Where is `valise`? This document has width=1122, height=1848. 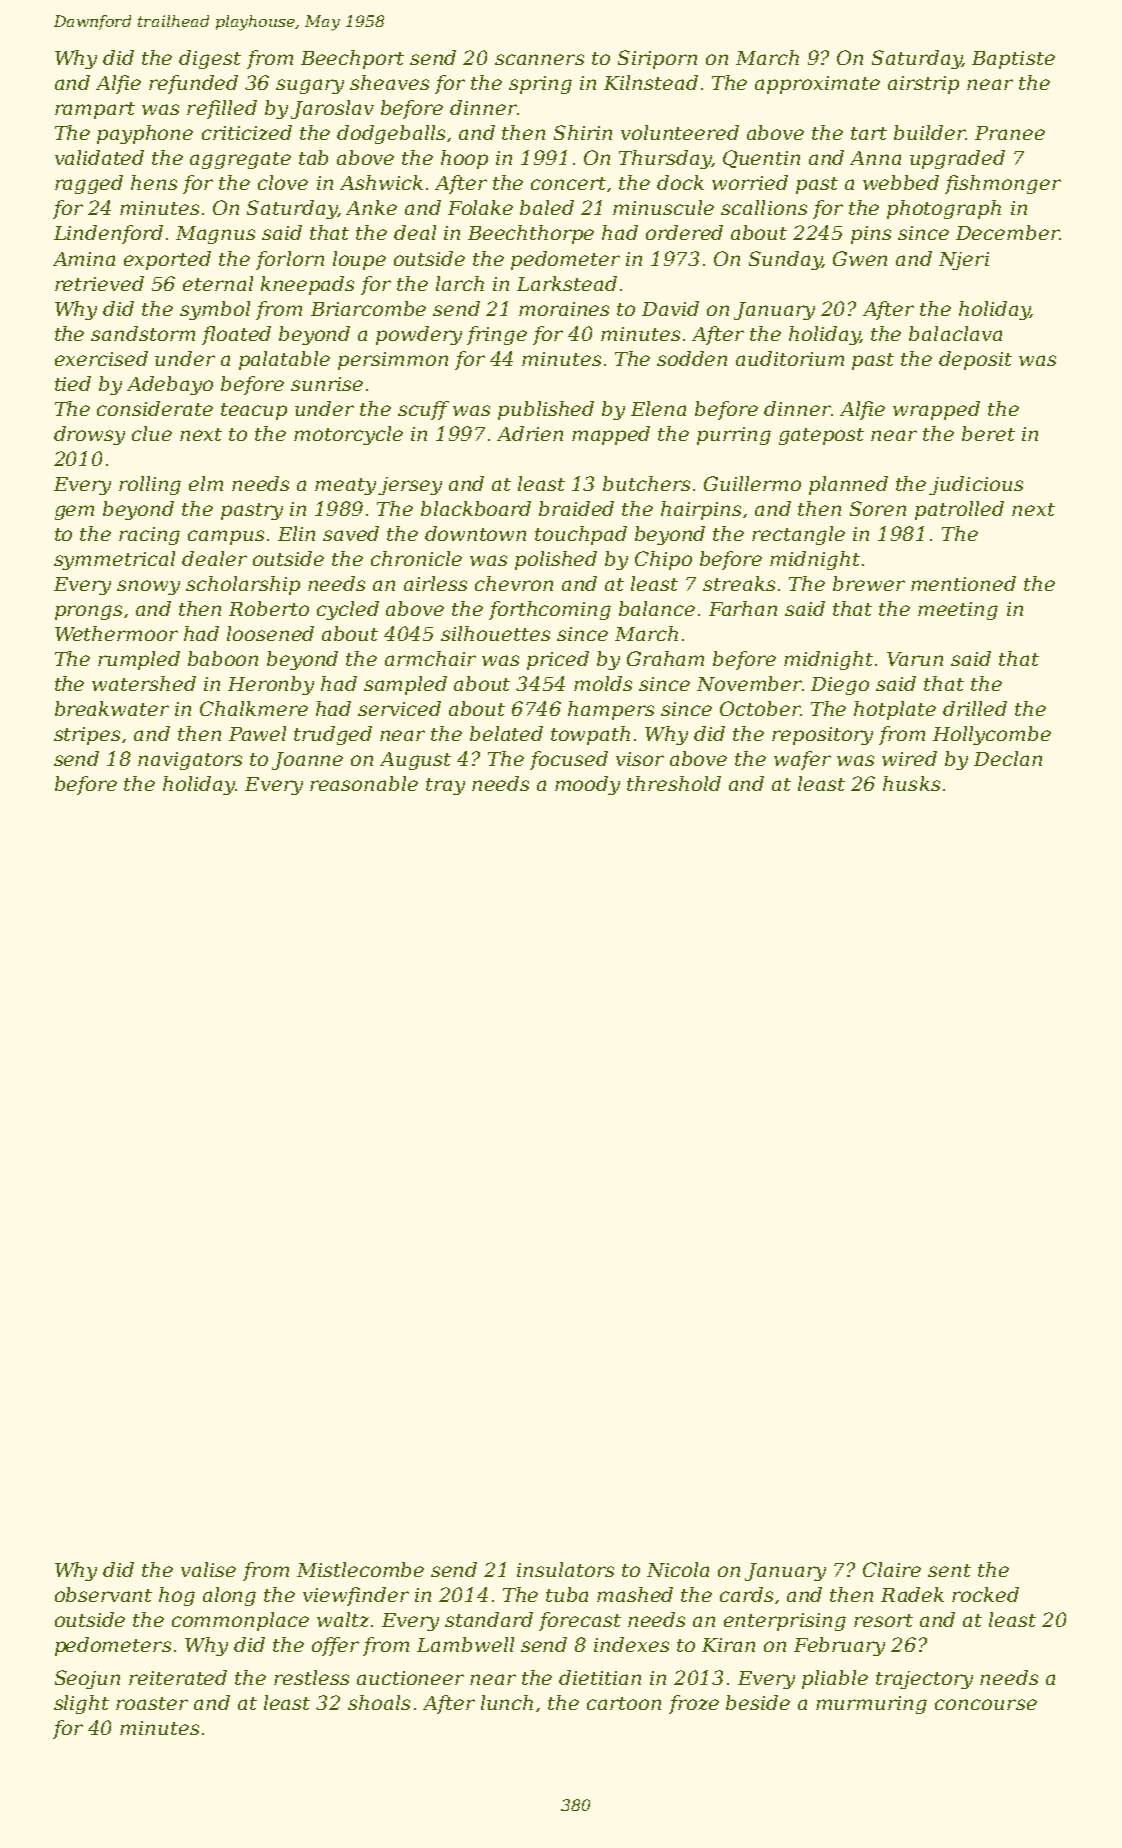
valise is located at coordinates (208, 1569).
